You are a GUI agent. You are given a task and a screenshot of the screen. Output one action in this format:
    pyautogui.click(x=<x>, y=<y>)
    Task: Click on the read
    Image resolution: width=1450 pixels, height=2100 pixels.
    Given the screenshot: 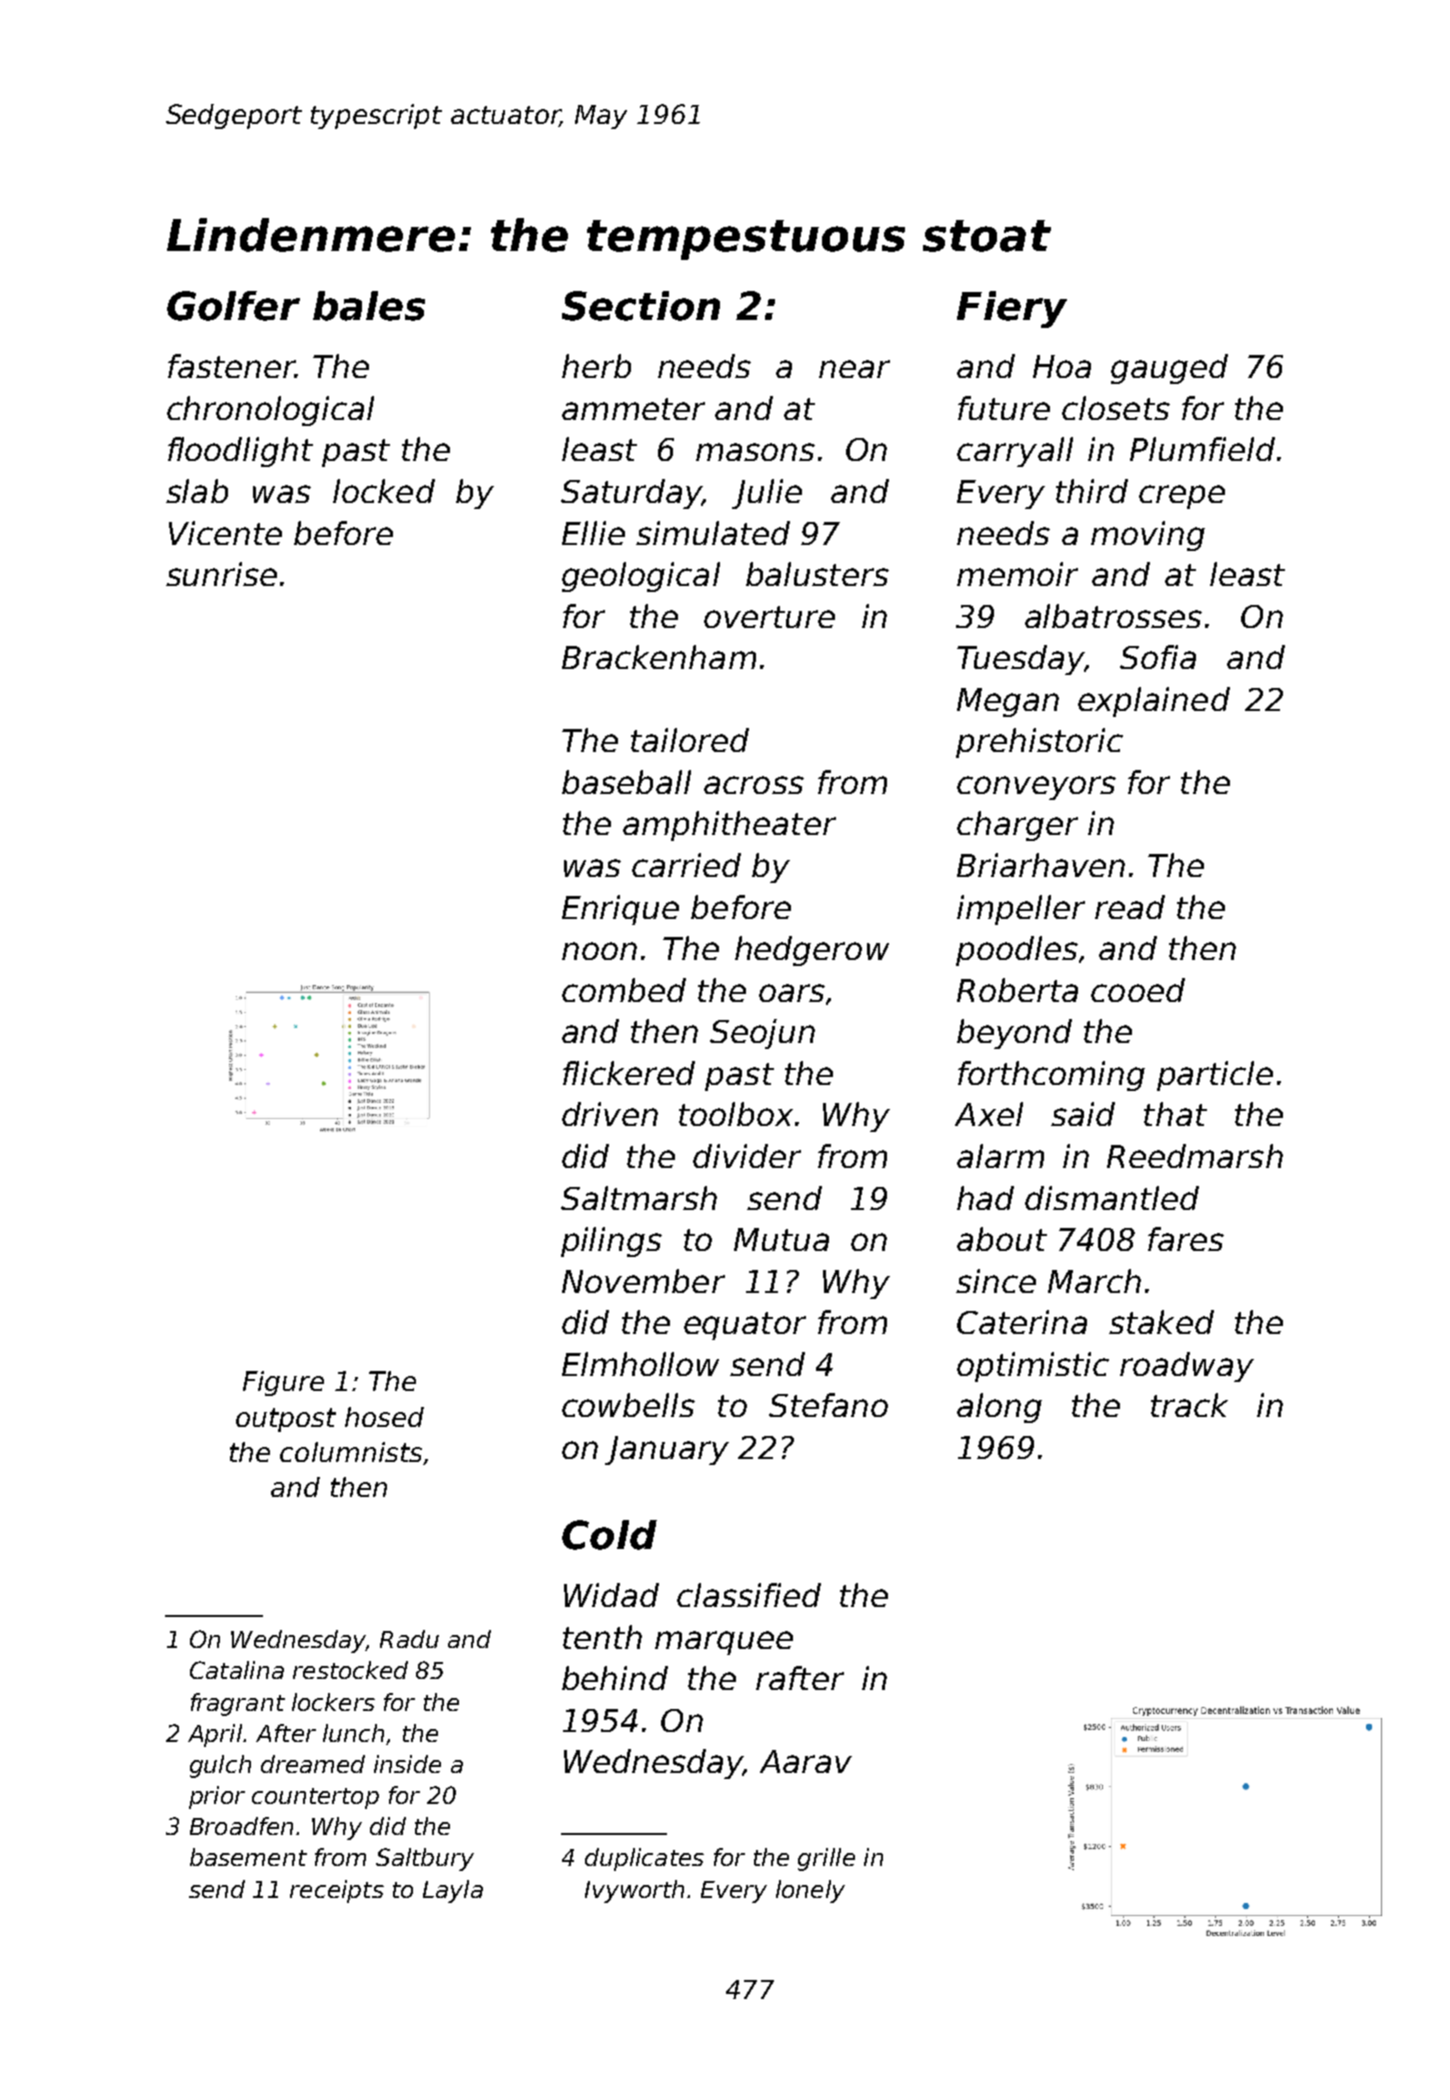 What is the action you would take?
    pyautogui.click(x=1130, y=907)
